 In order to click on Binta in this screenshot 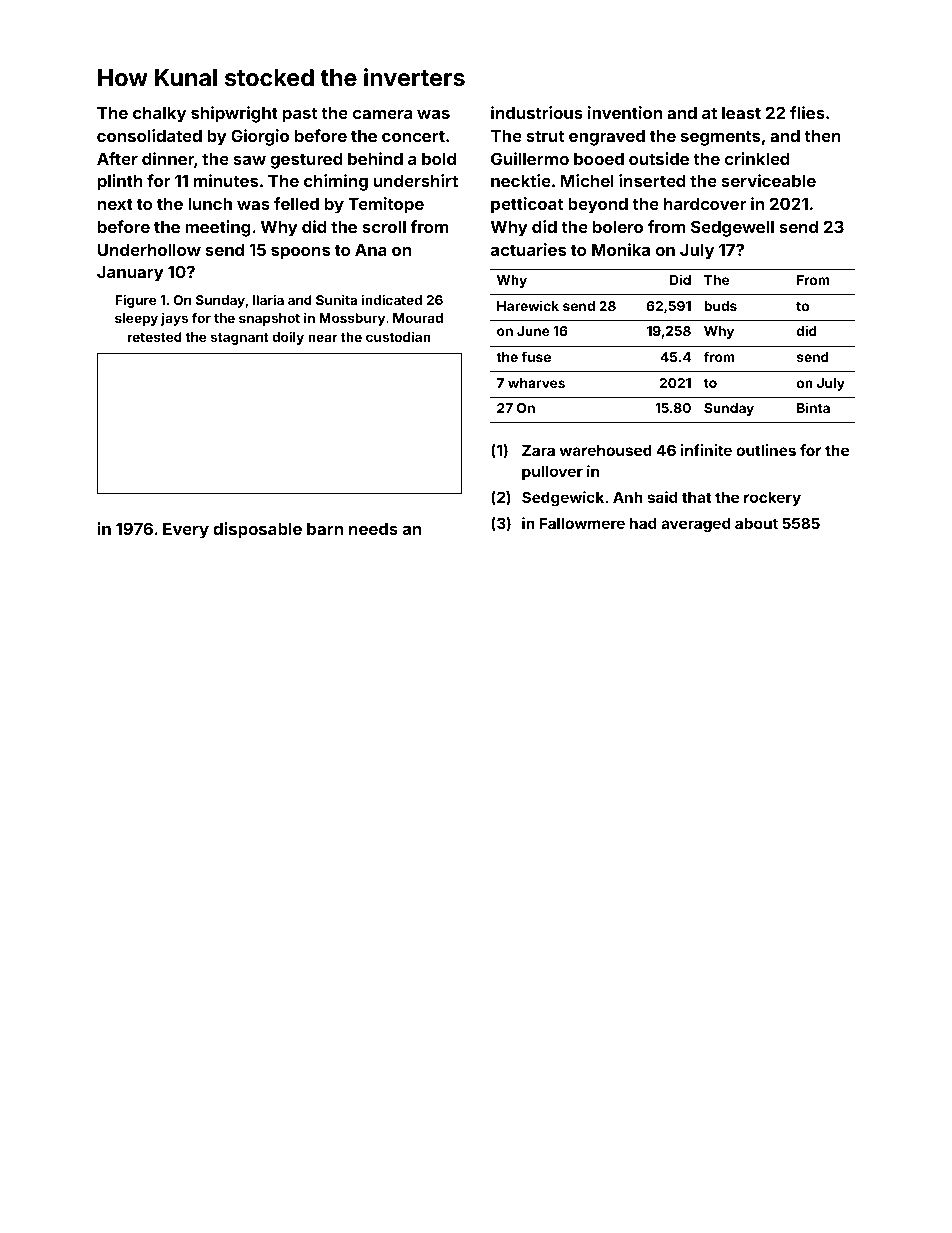, I will do `click(813, 407)`.
